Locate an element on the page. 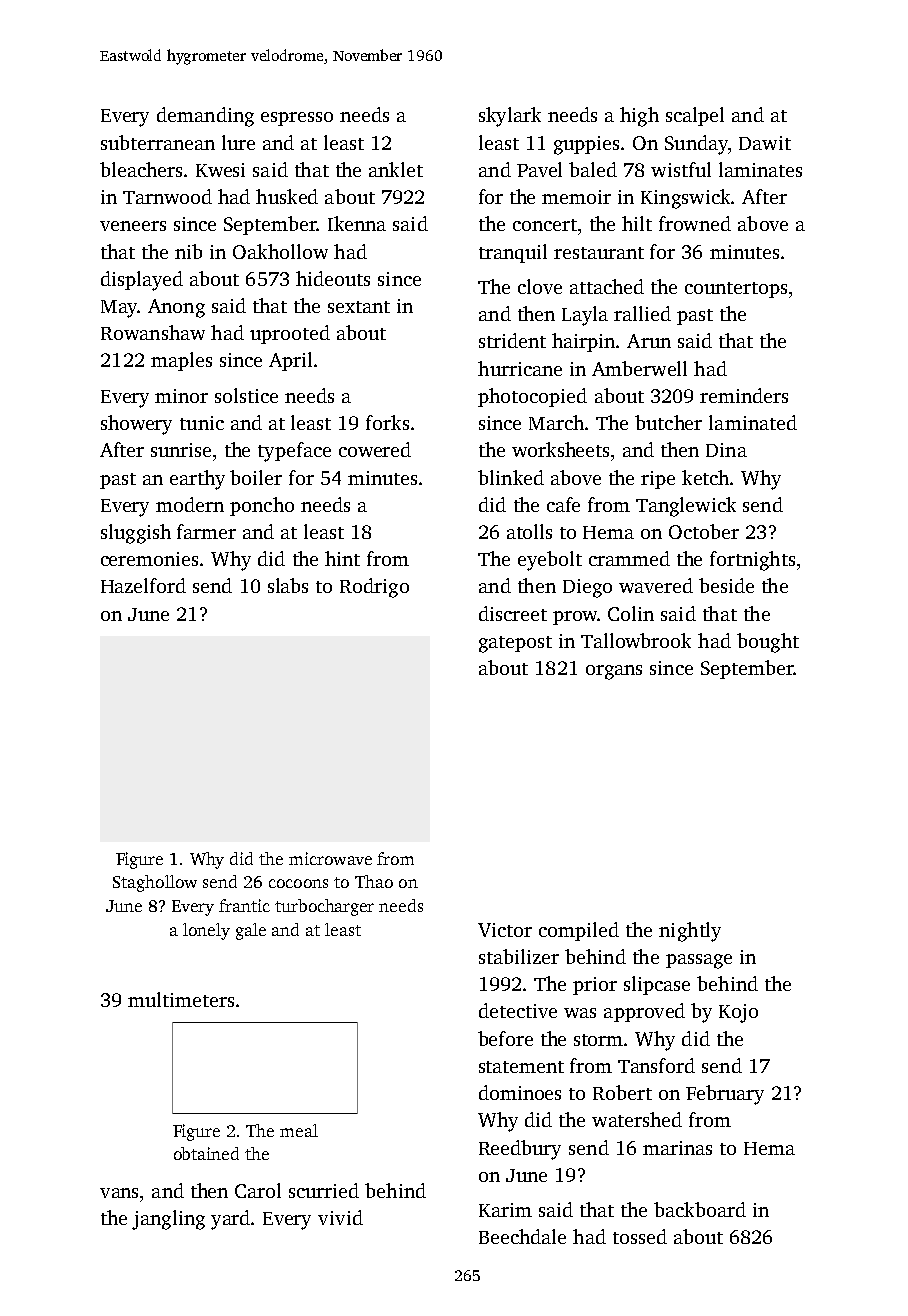 This image has width=908, height=1316. compiled is located at coordinates (579, 931).
